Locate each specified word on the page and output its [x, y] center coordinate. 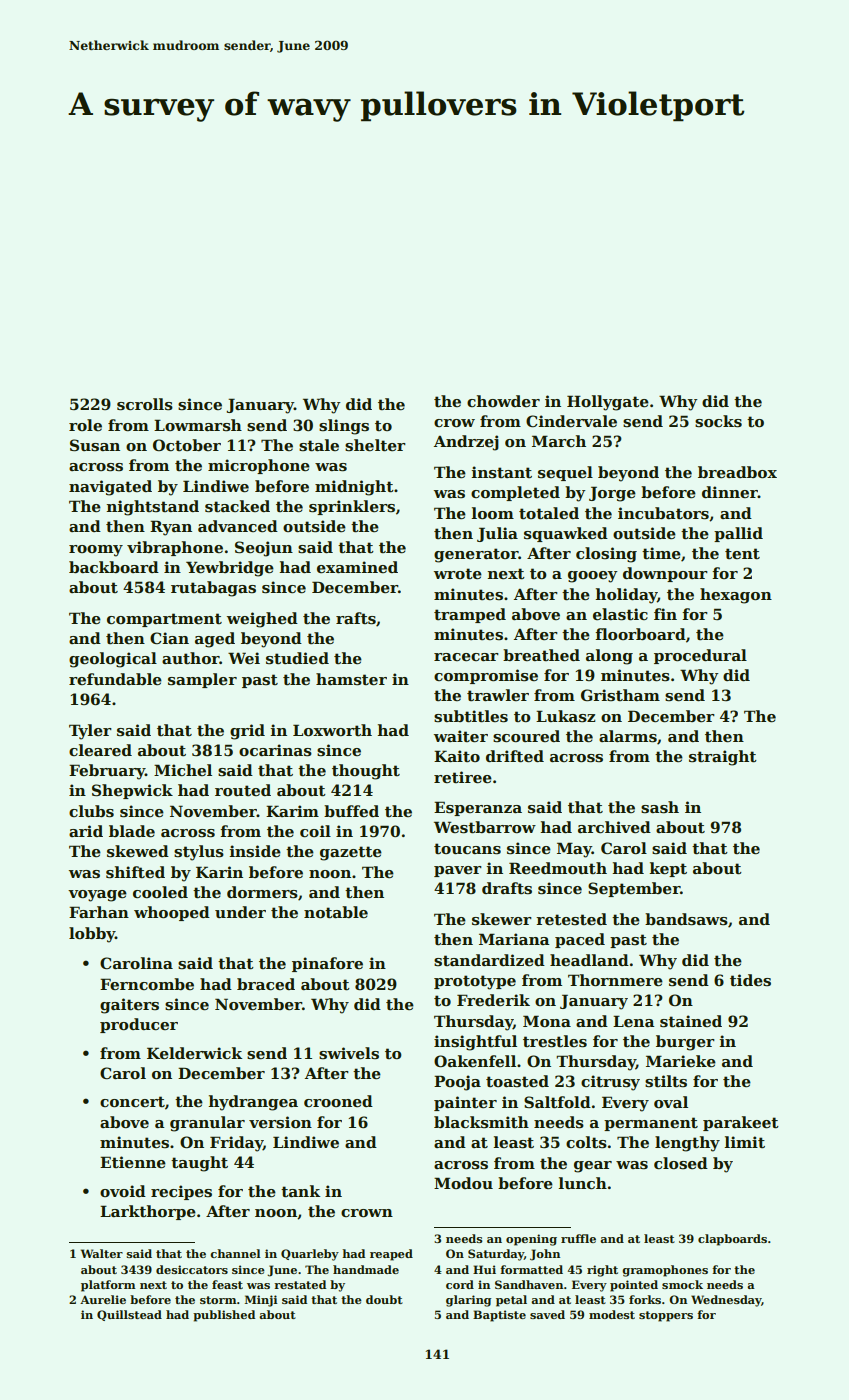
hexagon [736, 596]
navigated [110, 488]
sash [660, 807]
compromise [486, 676]
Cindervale [571, 421]
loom [492, 513]
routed [243, 790]
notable [336, 912]
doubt [384, 1299]
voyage [97, 896]
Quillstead [129, 1315]
